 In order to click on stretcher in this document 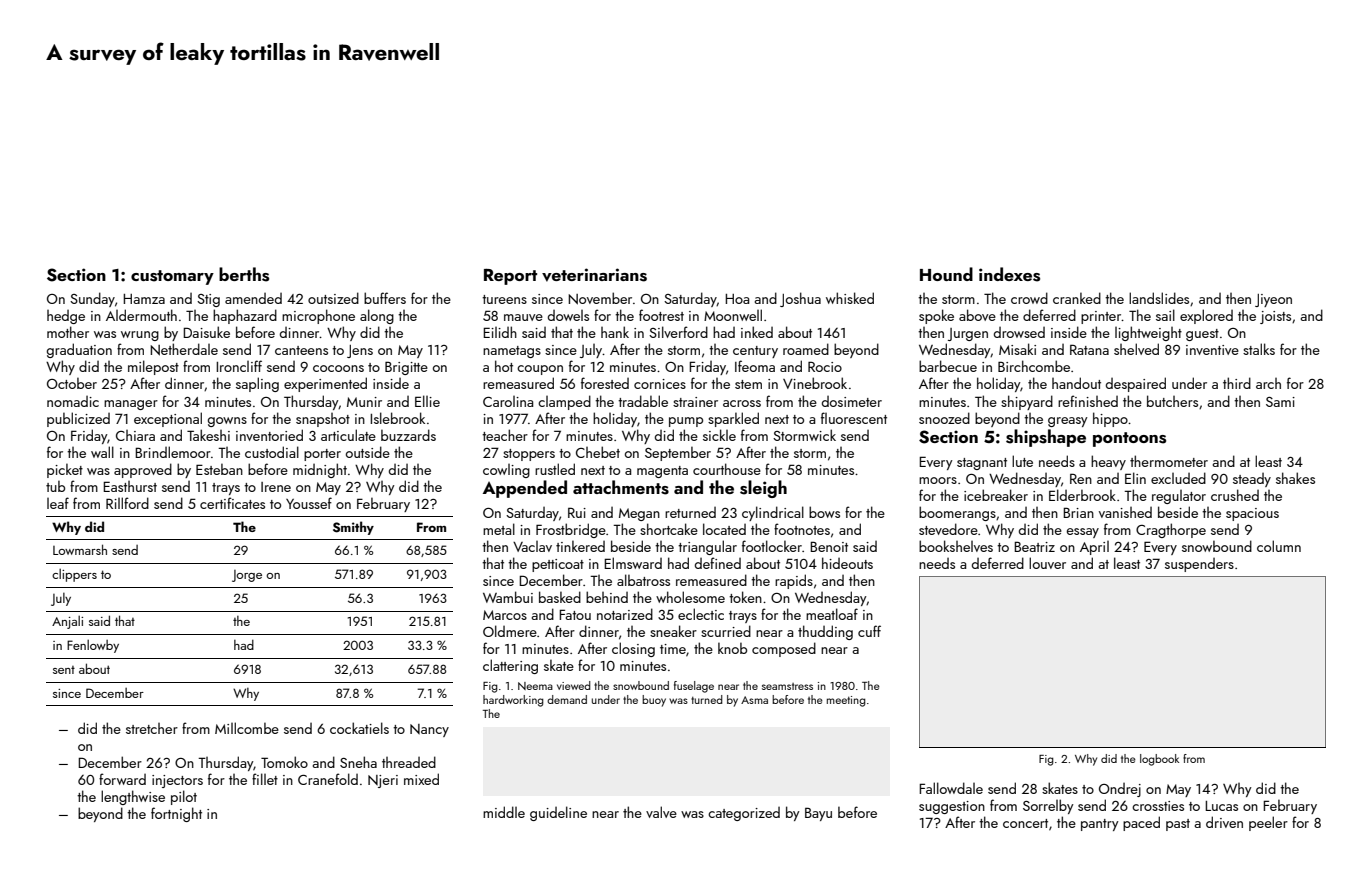, I will do `click(152, 728)`.
